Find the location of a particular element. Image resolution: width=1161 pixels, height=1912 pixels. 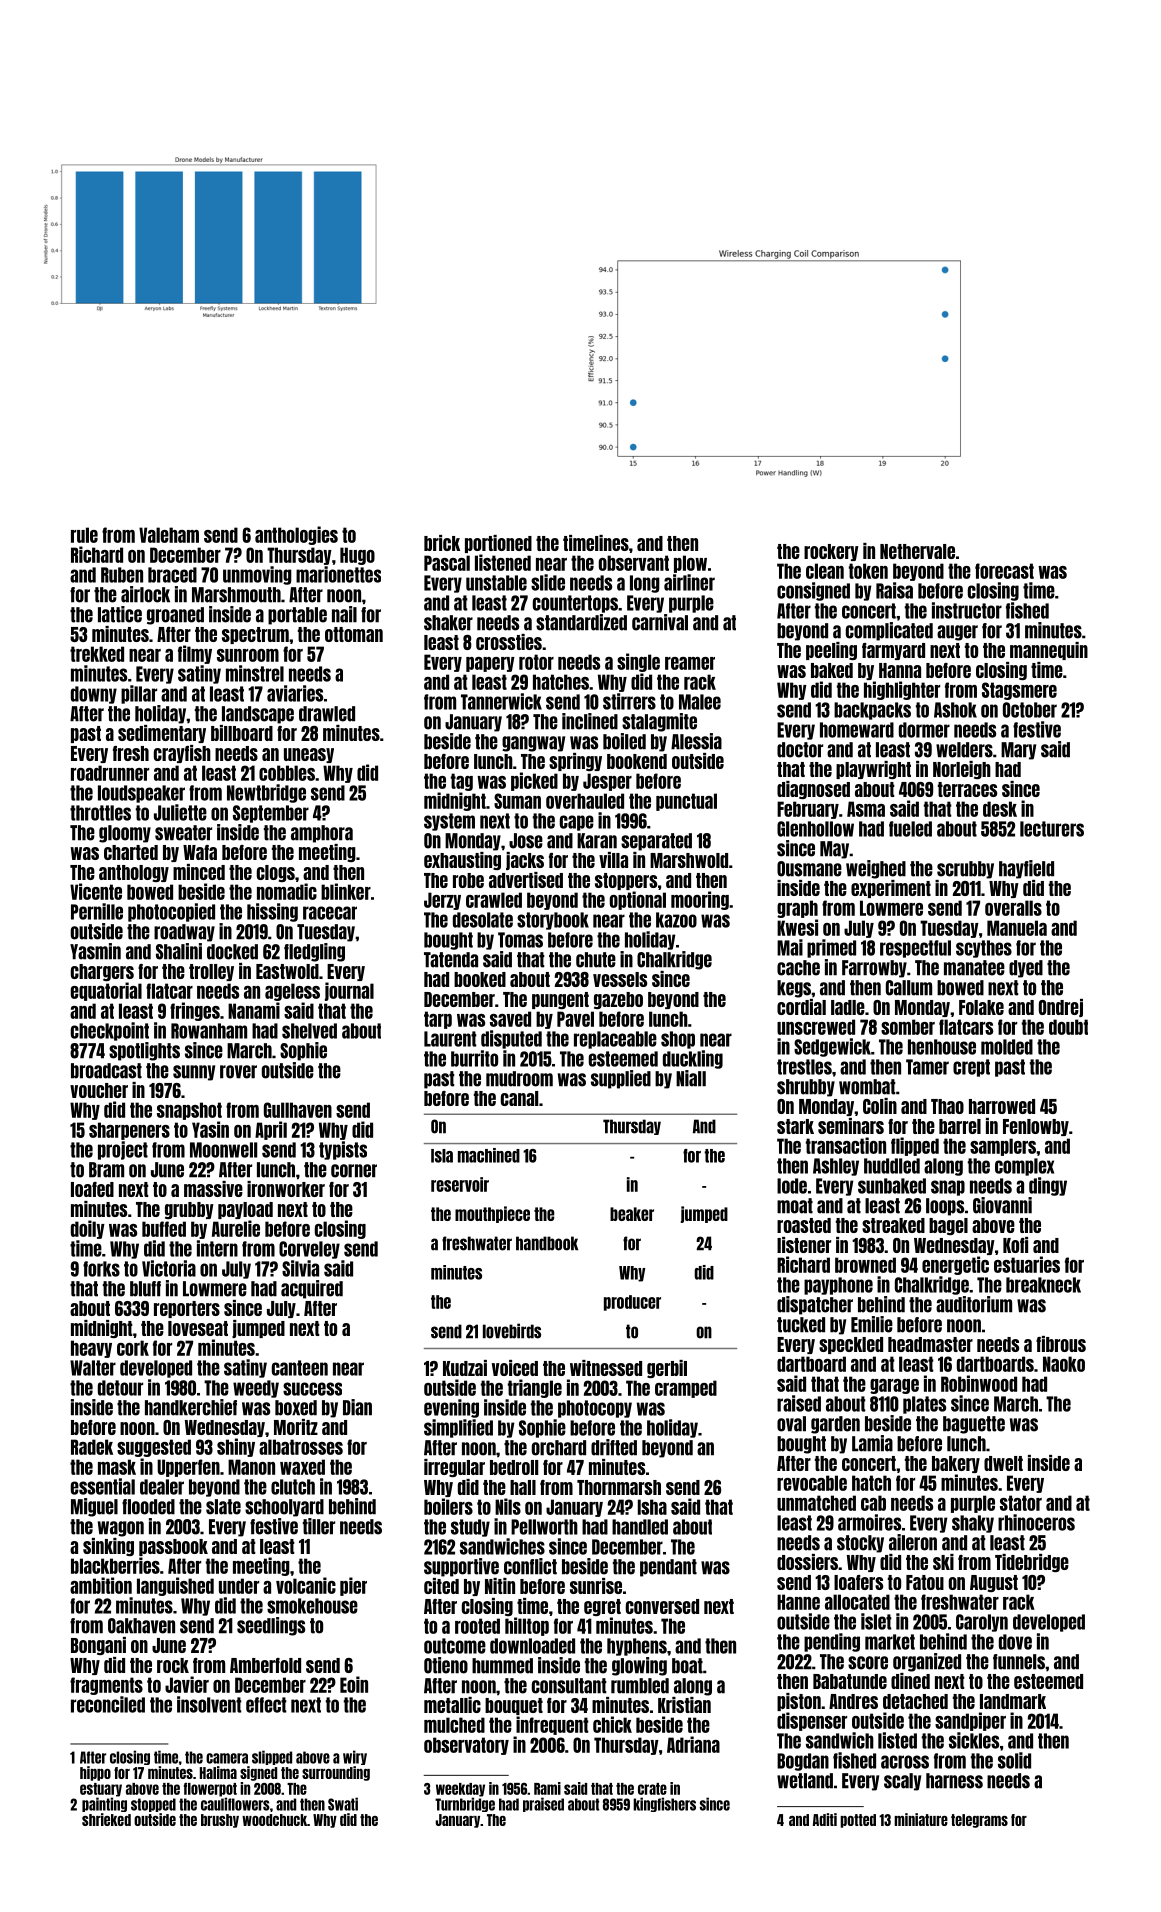

Mary is located at coordinates (1018, 751).
